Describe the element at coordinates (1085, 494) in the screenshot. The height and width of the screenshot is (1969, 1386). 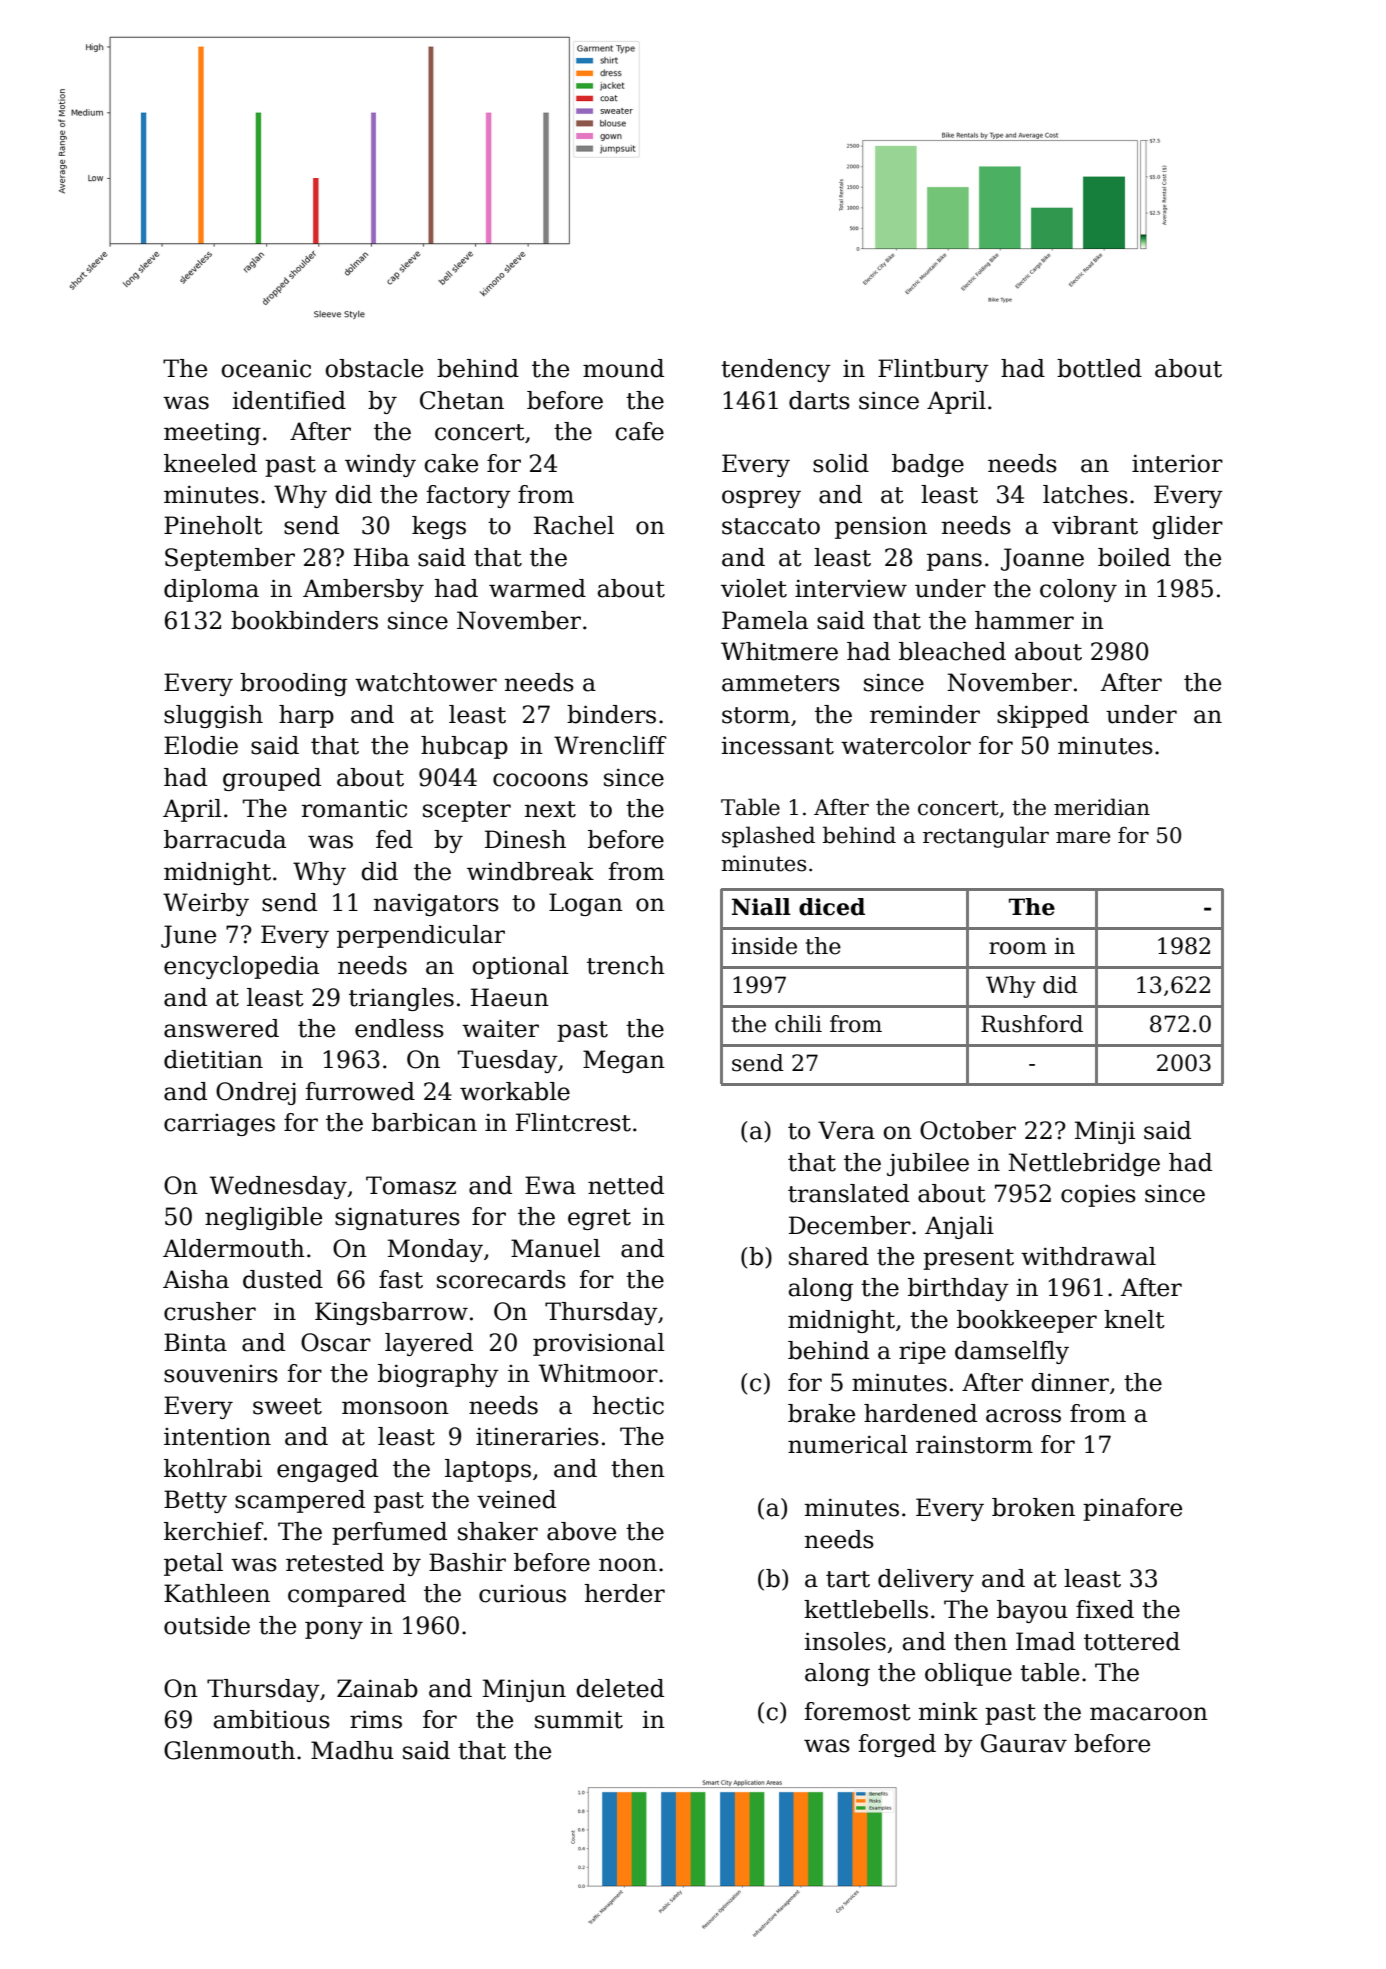
I see `latches` at that location.
